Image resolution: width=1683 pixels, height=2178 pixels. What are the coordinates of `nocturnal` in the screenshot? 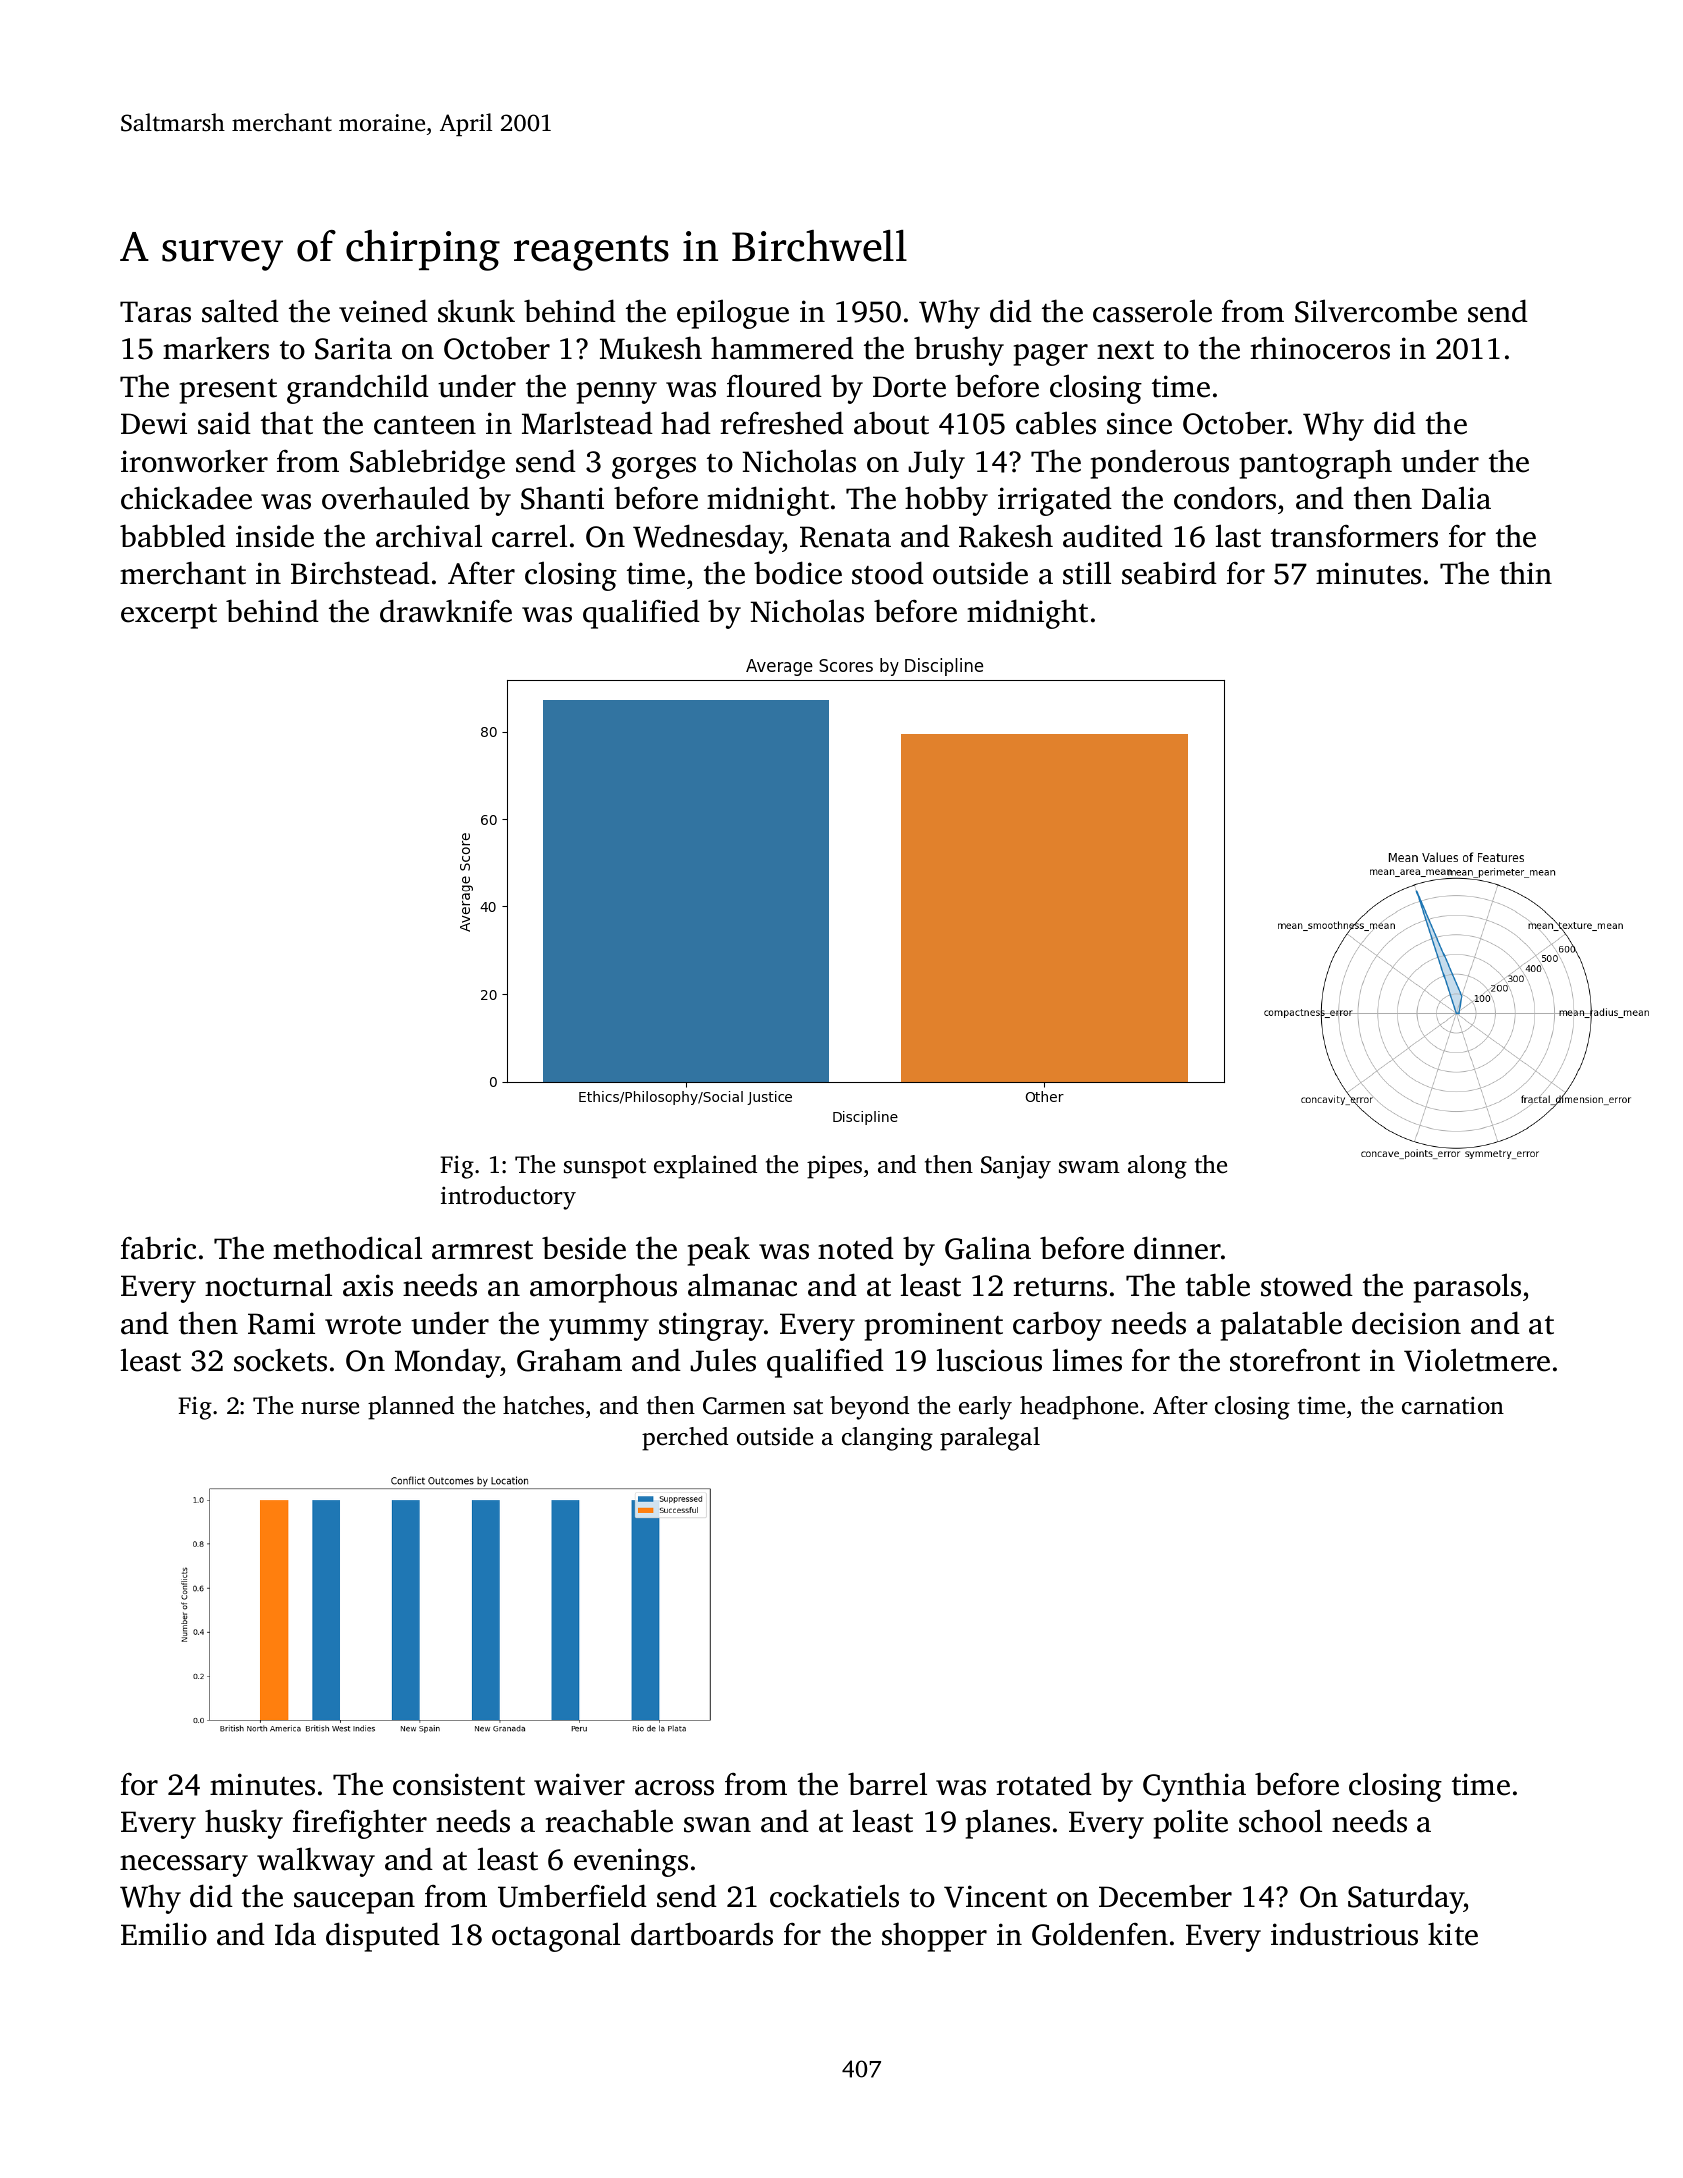 It's located at (268, 1285).
